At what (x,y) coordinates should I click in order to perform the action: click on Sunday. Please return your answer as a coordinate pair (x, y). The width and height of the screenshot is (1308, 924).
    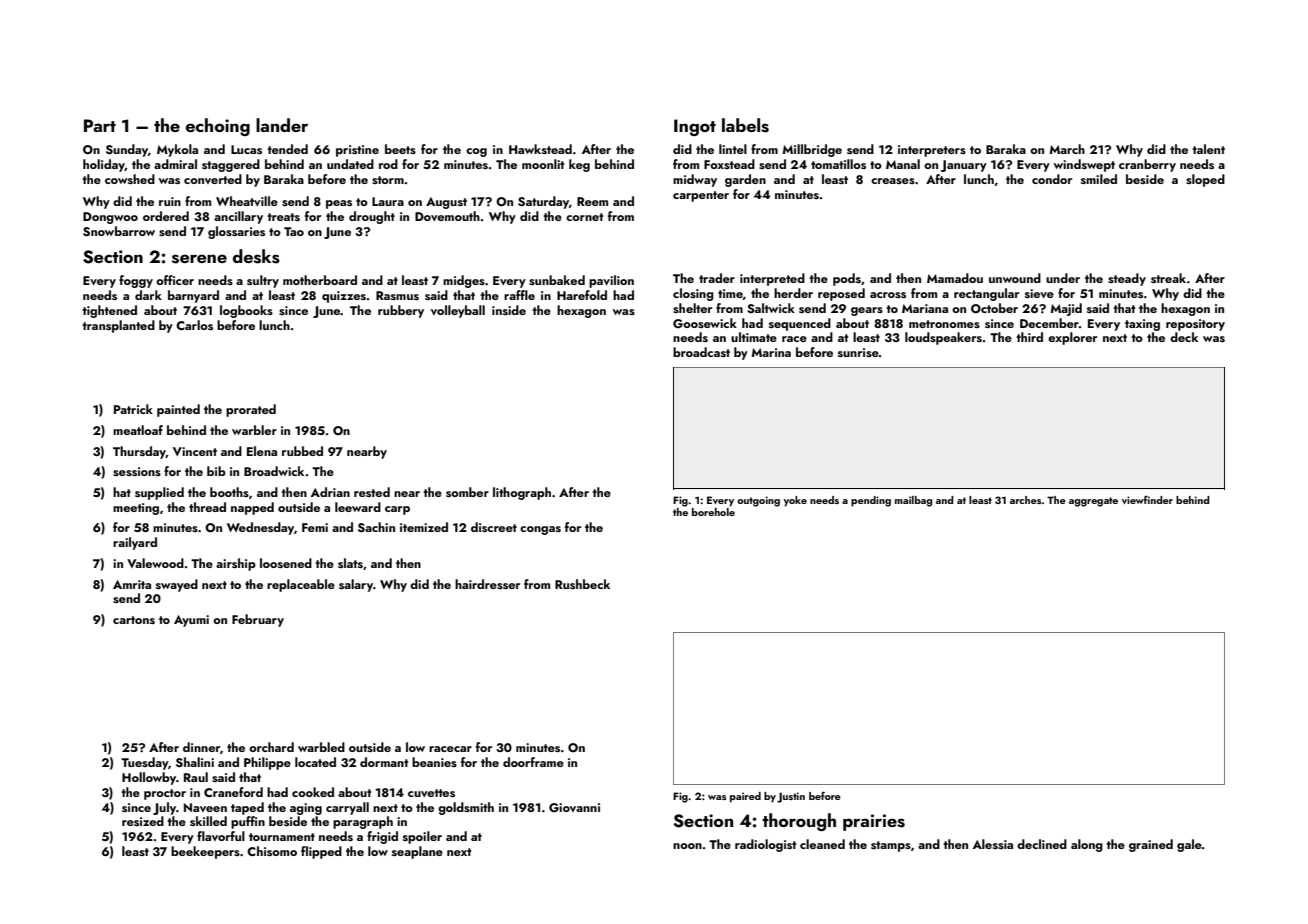
    Looking at the image, I should click on (127, 150).
